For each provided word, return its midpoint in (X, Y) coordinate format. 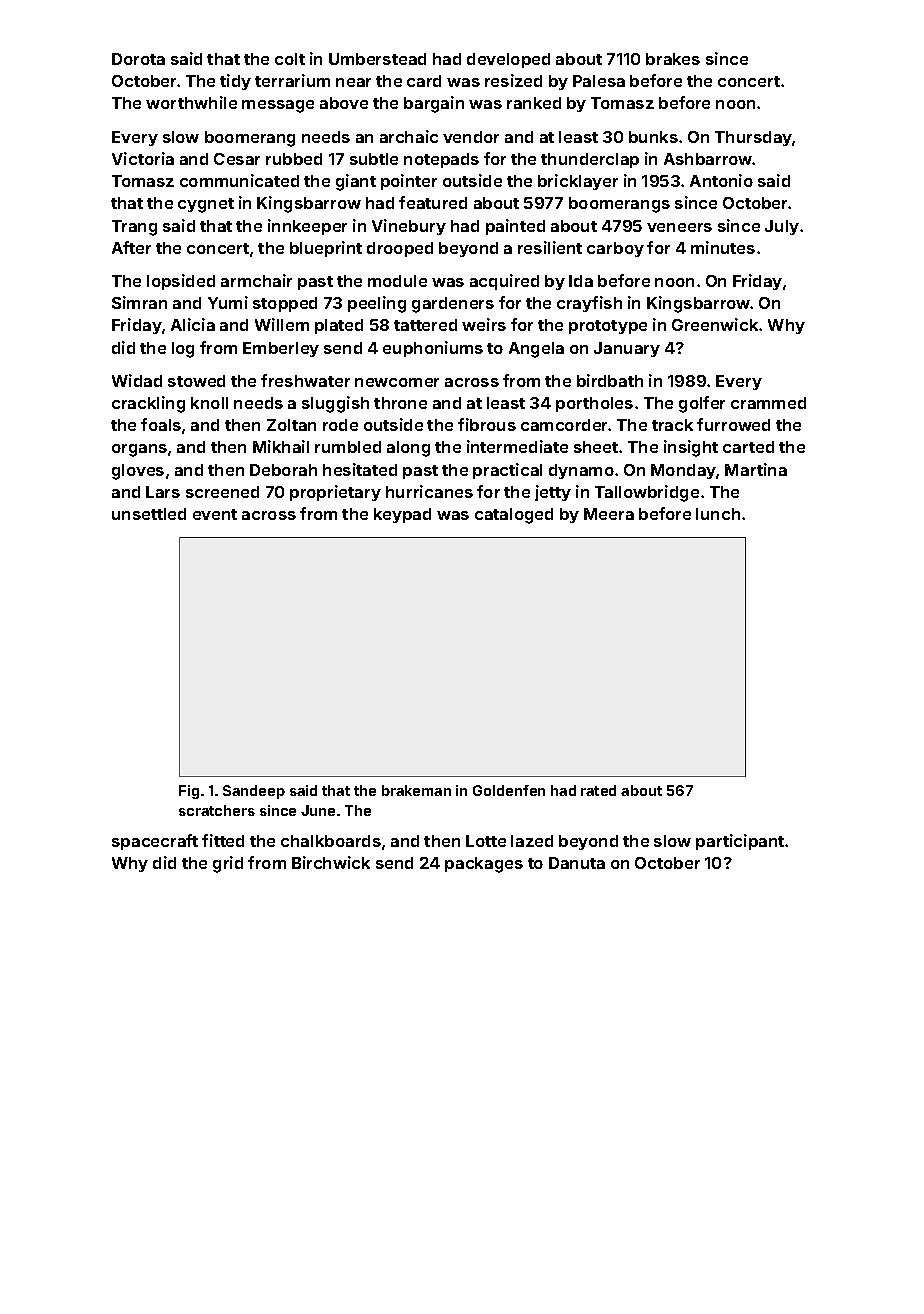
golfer (702, 404)
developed (508, 60)
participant (741, 842)
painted (515, 227)
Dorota (138, 59)
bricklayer (578, 182)
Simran (139, 302)
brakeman (416, 790)
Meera (609, 514)
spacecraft (155, 842)
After (131, 247)
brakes (673, 59)
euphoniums (433, 349)
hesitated (360, 469)
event (215, 514)
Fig (189, 792)
